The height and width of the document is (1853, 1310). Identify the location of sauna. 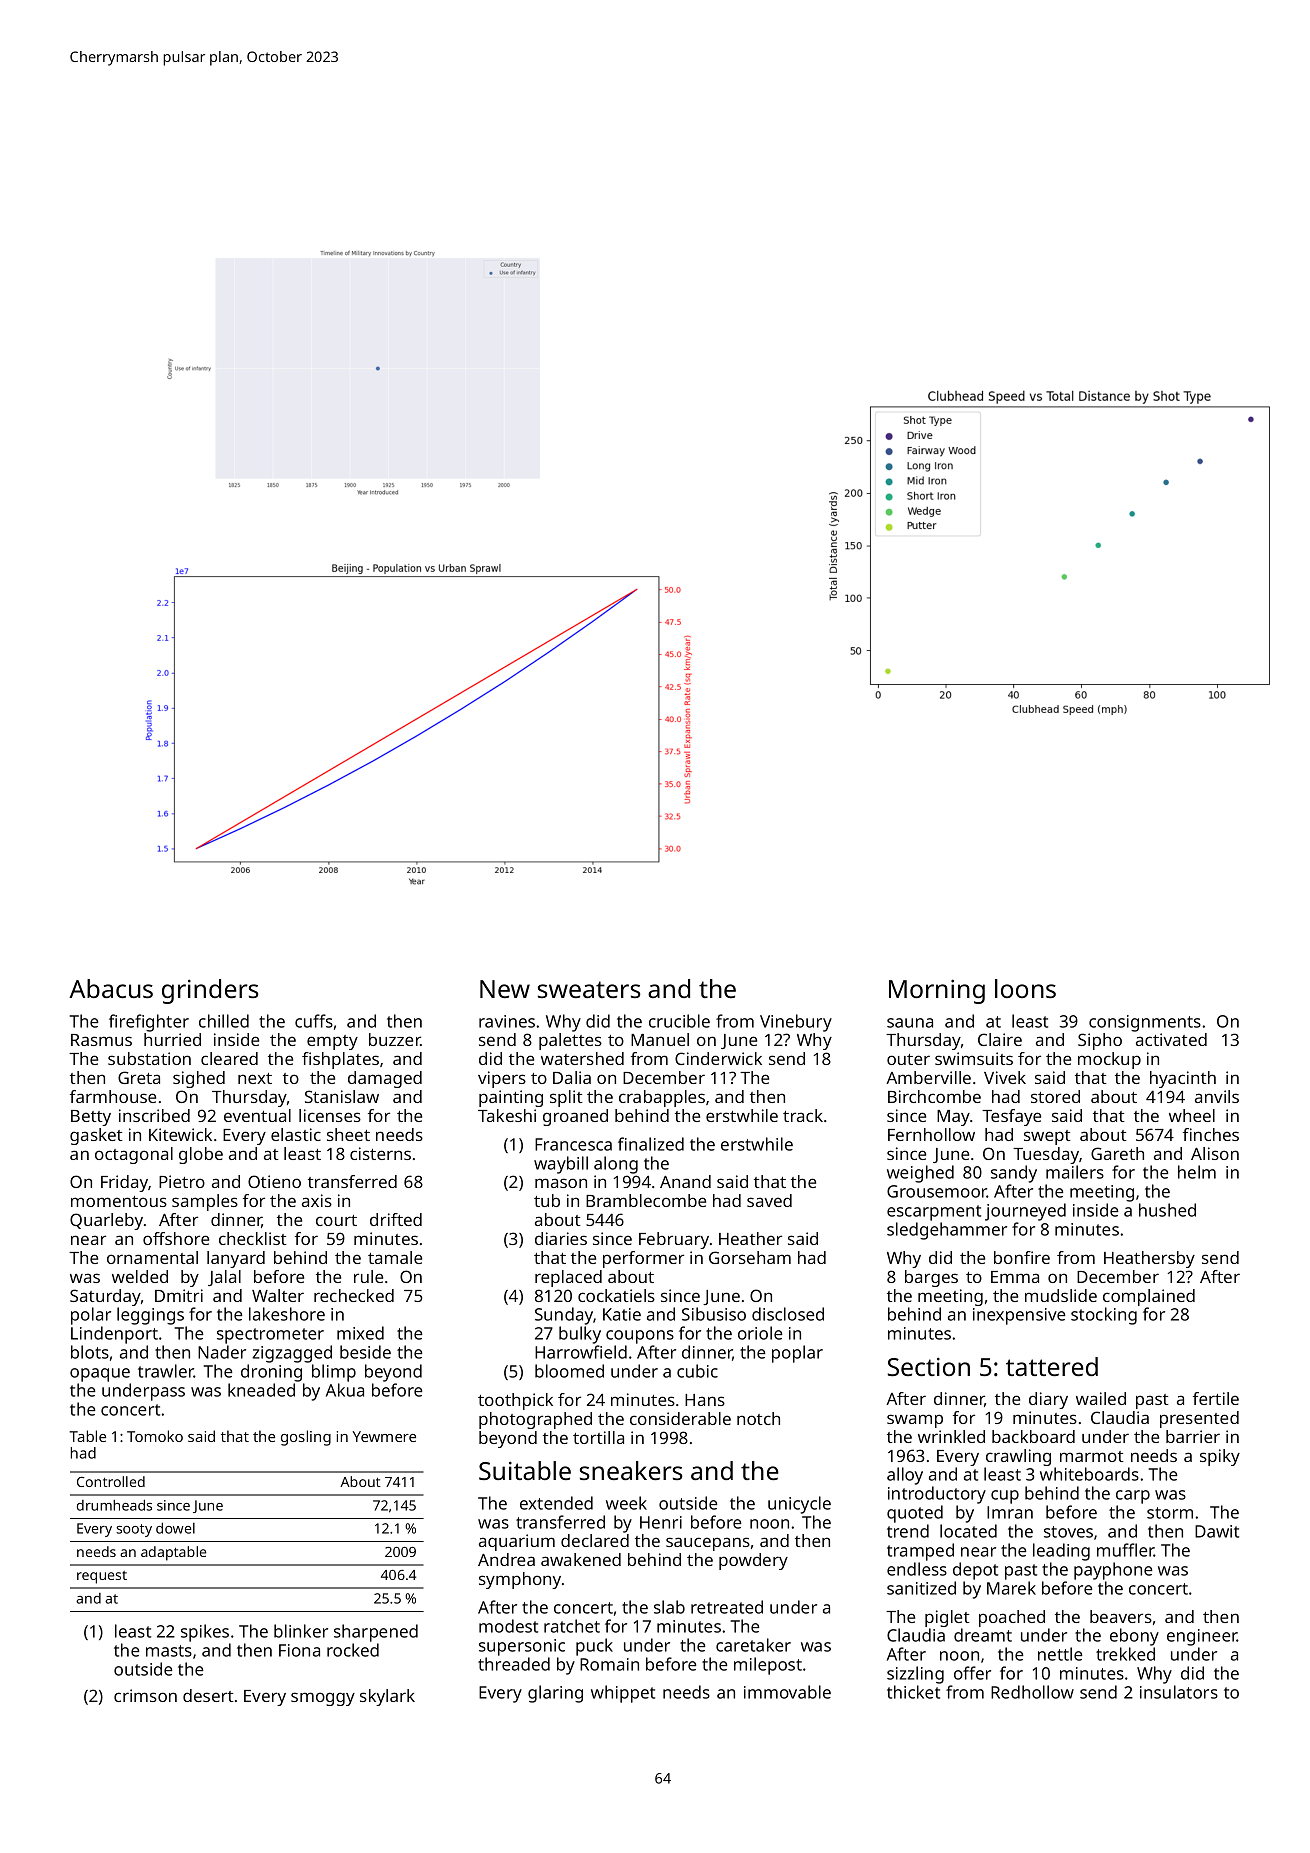
(910, 1023).
